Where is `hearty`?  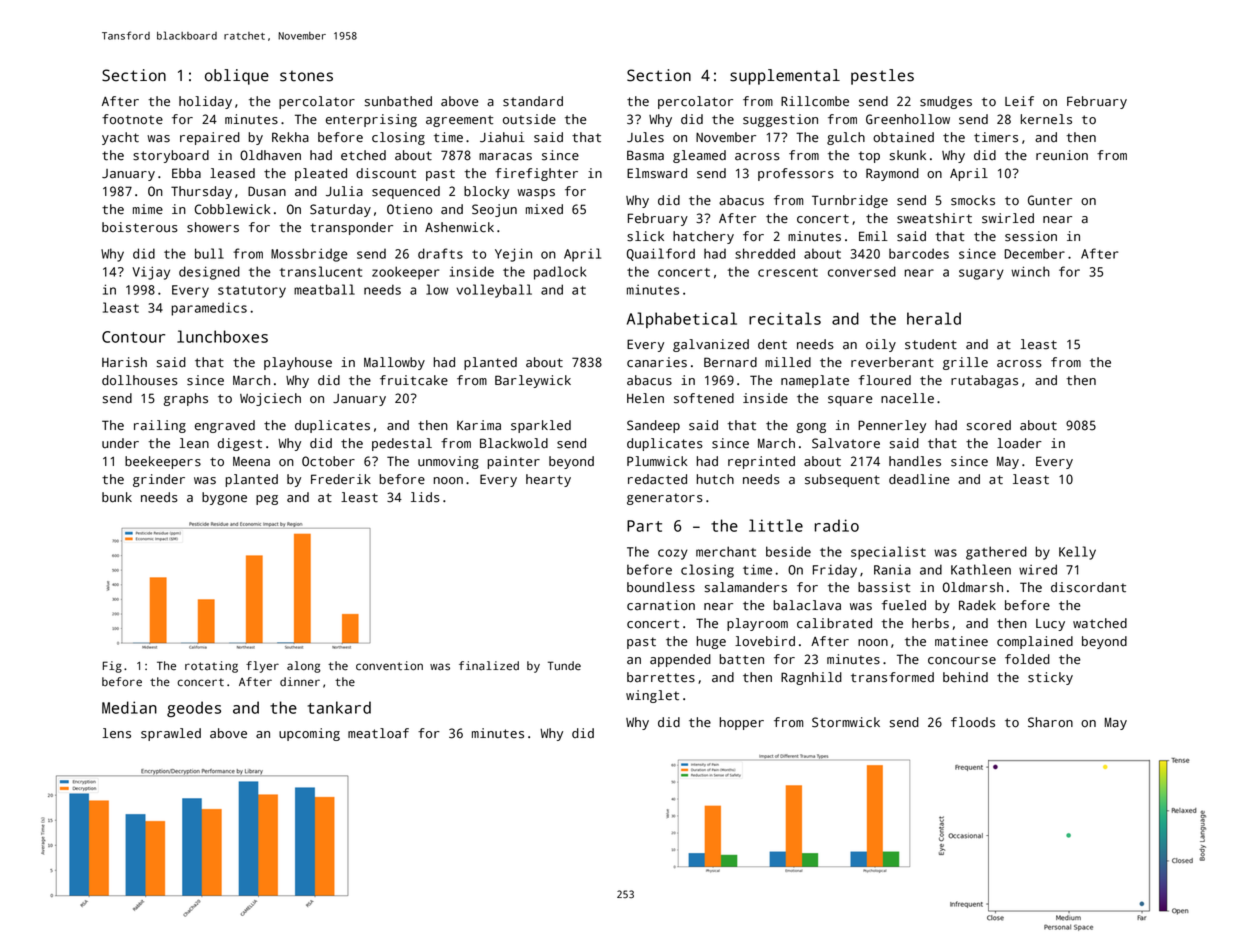 hearty is located at coordinates (548, 480).
